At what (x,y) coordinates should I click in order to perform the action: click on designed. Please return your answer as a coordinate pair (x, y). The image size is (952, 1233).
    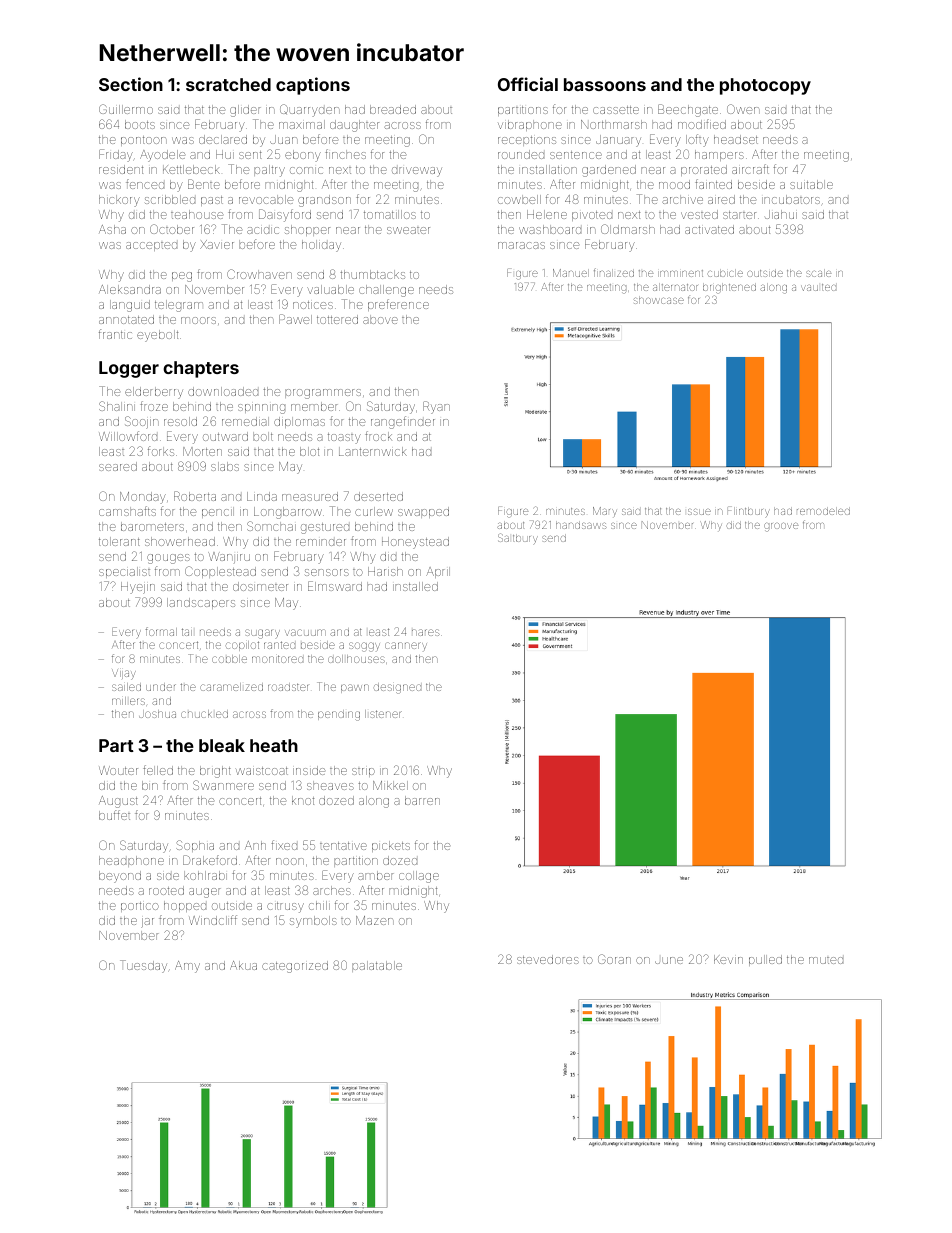
    Looking at the image, I should click on (397, 688).
